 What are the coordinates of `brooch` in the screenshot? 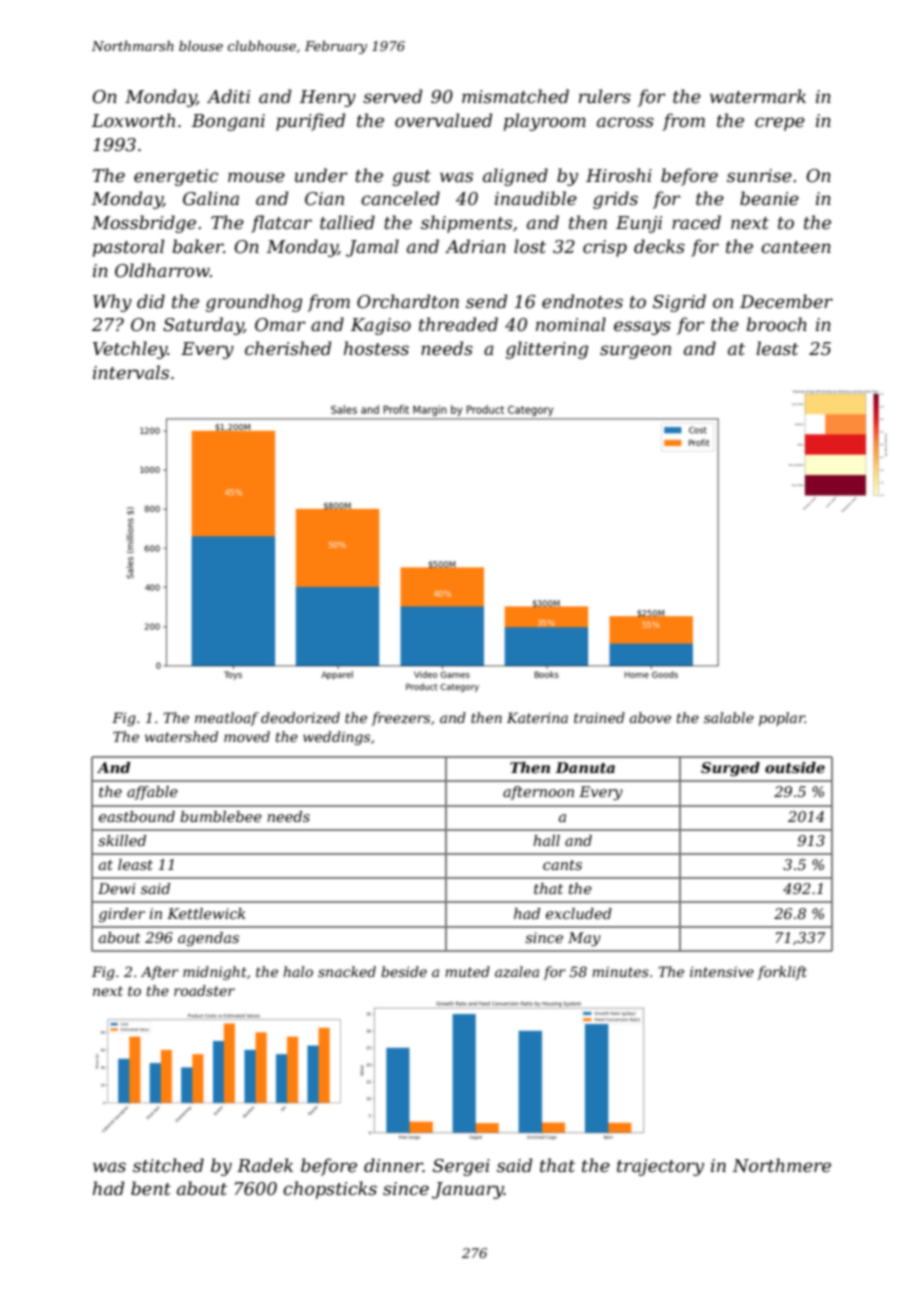 It's located at (776, 324).
